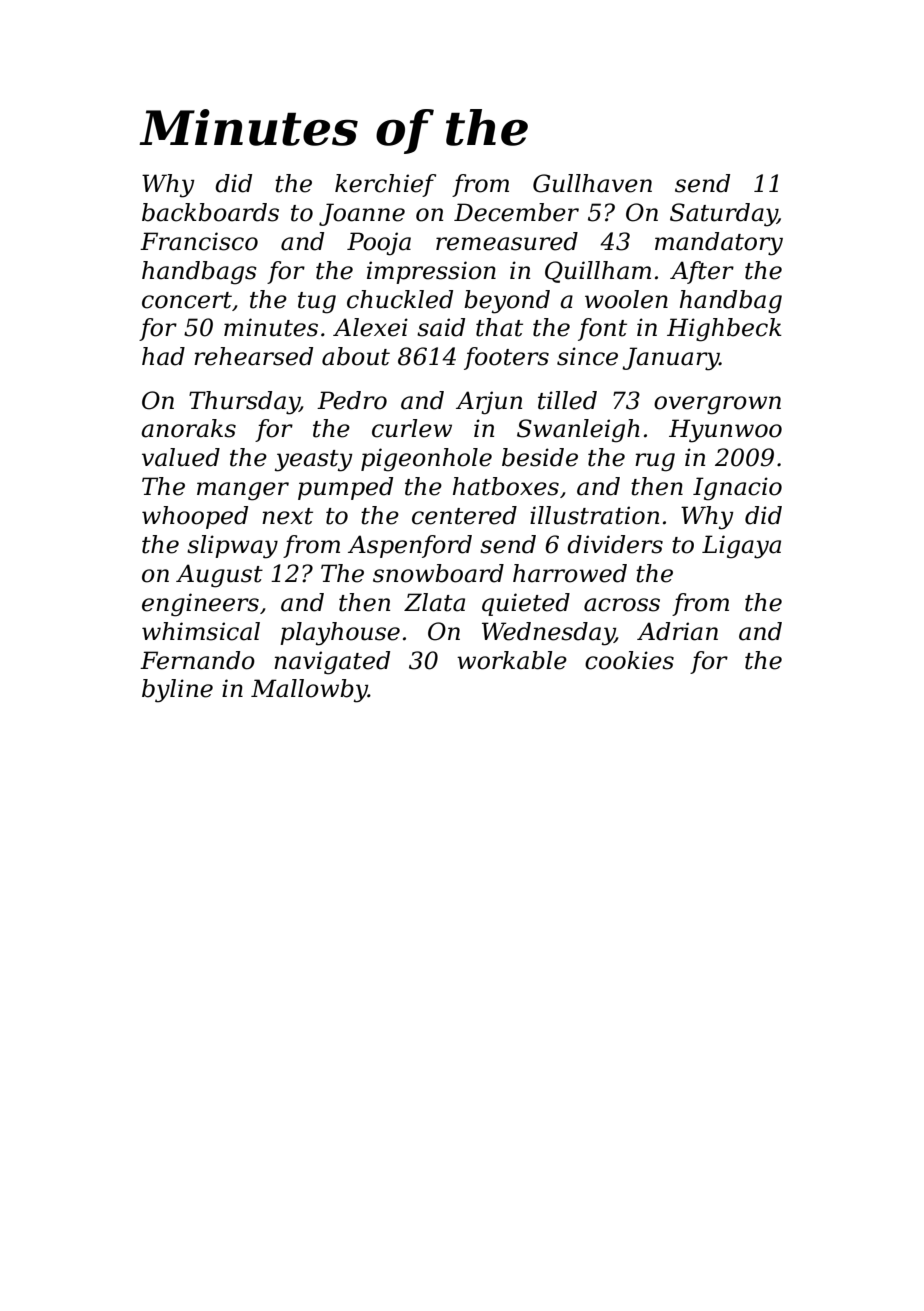  I want to click on snowboard, so click(438, 573).
